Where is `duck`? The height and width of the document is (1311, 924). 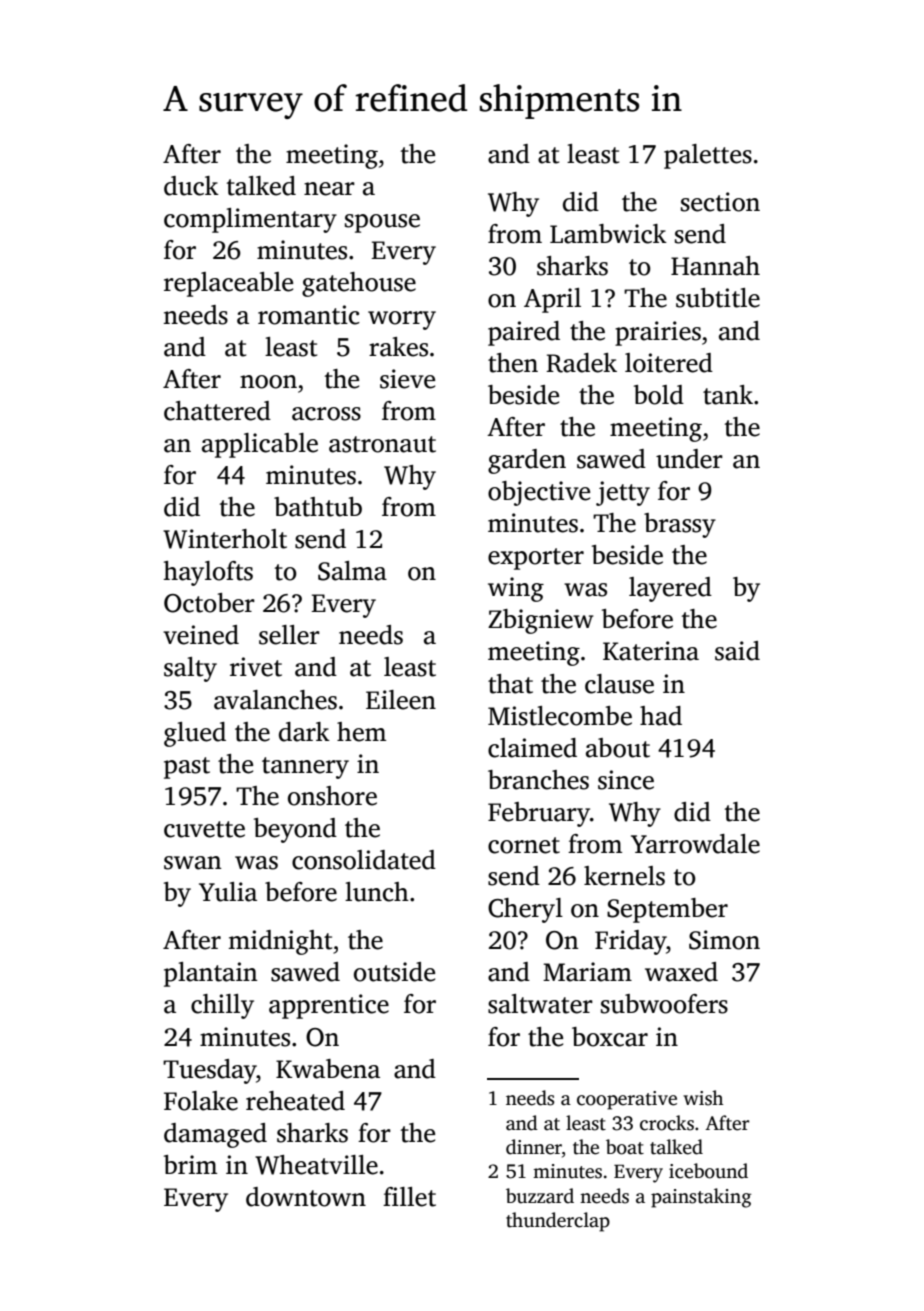 duck is located at coordinates (191, 186).
